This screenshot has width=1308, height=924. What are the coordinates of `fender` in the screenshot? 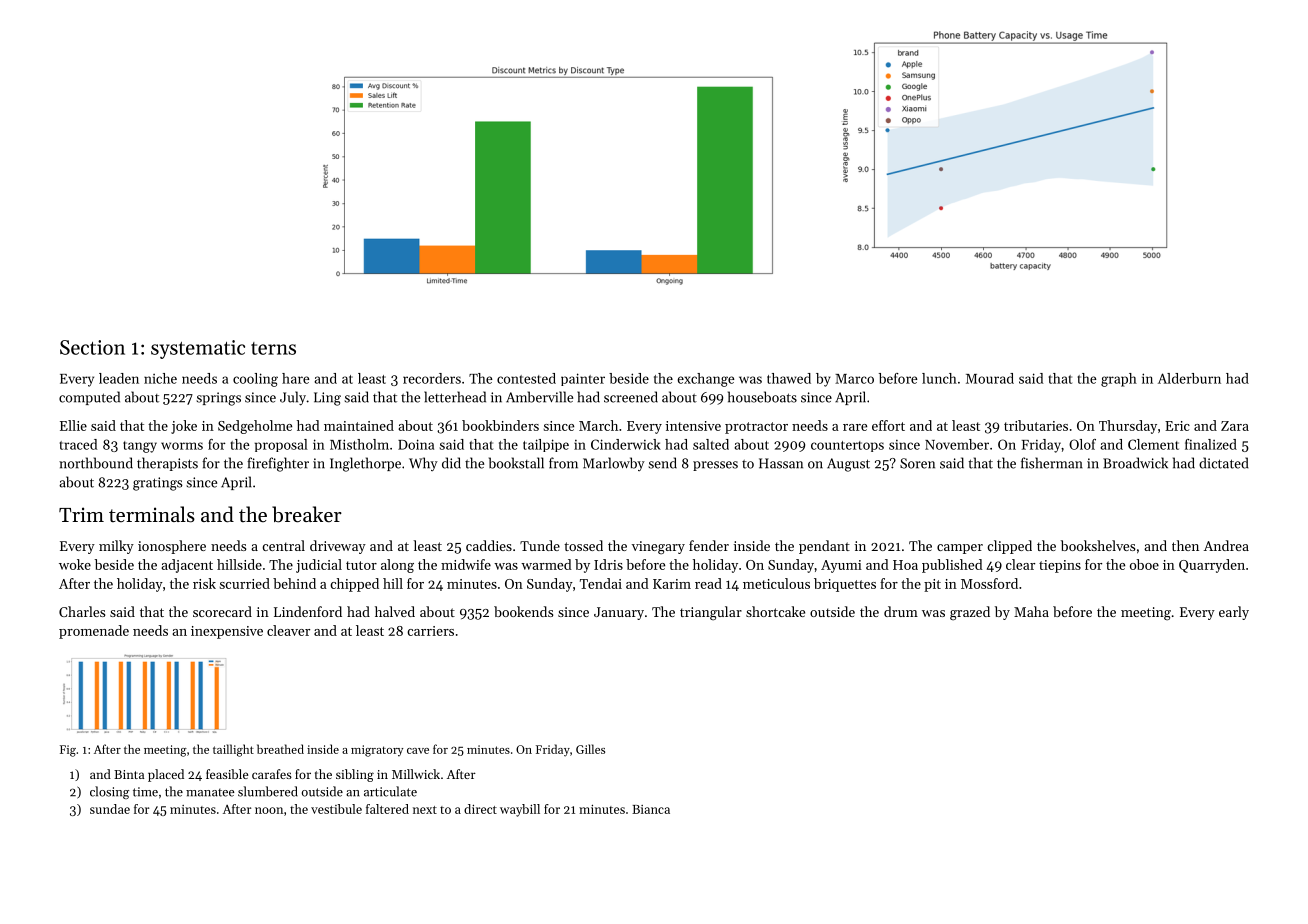 It's located at (709, 545).
